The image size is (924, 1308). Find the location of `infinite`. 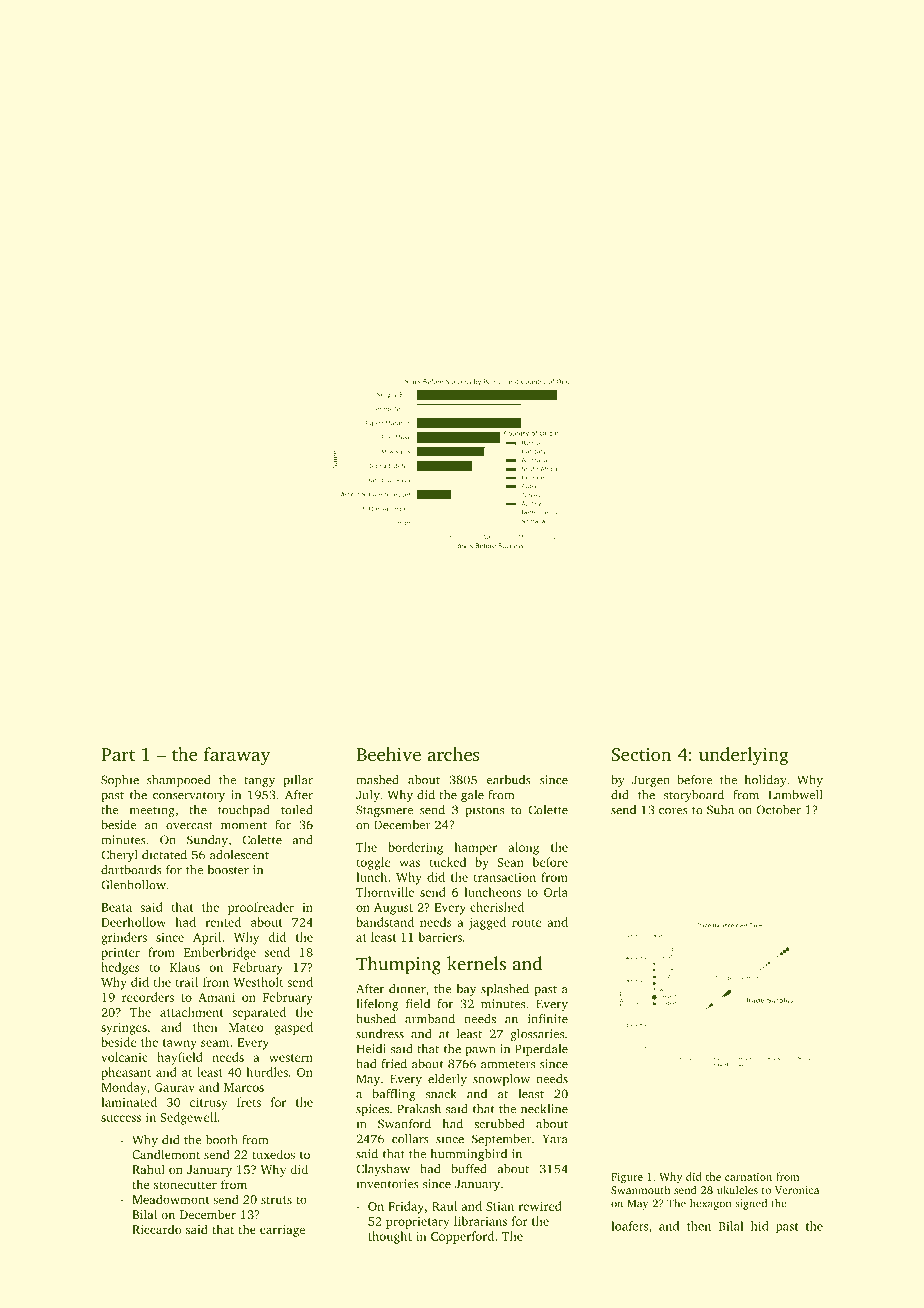

infinite is located at coordinates (548, 1019).
